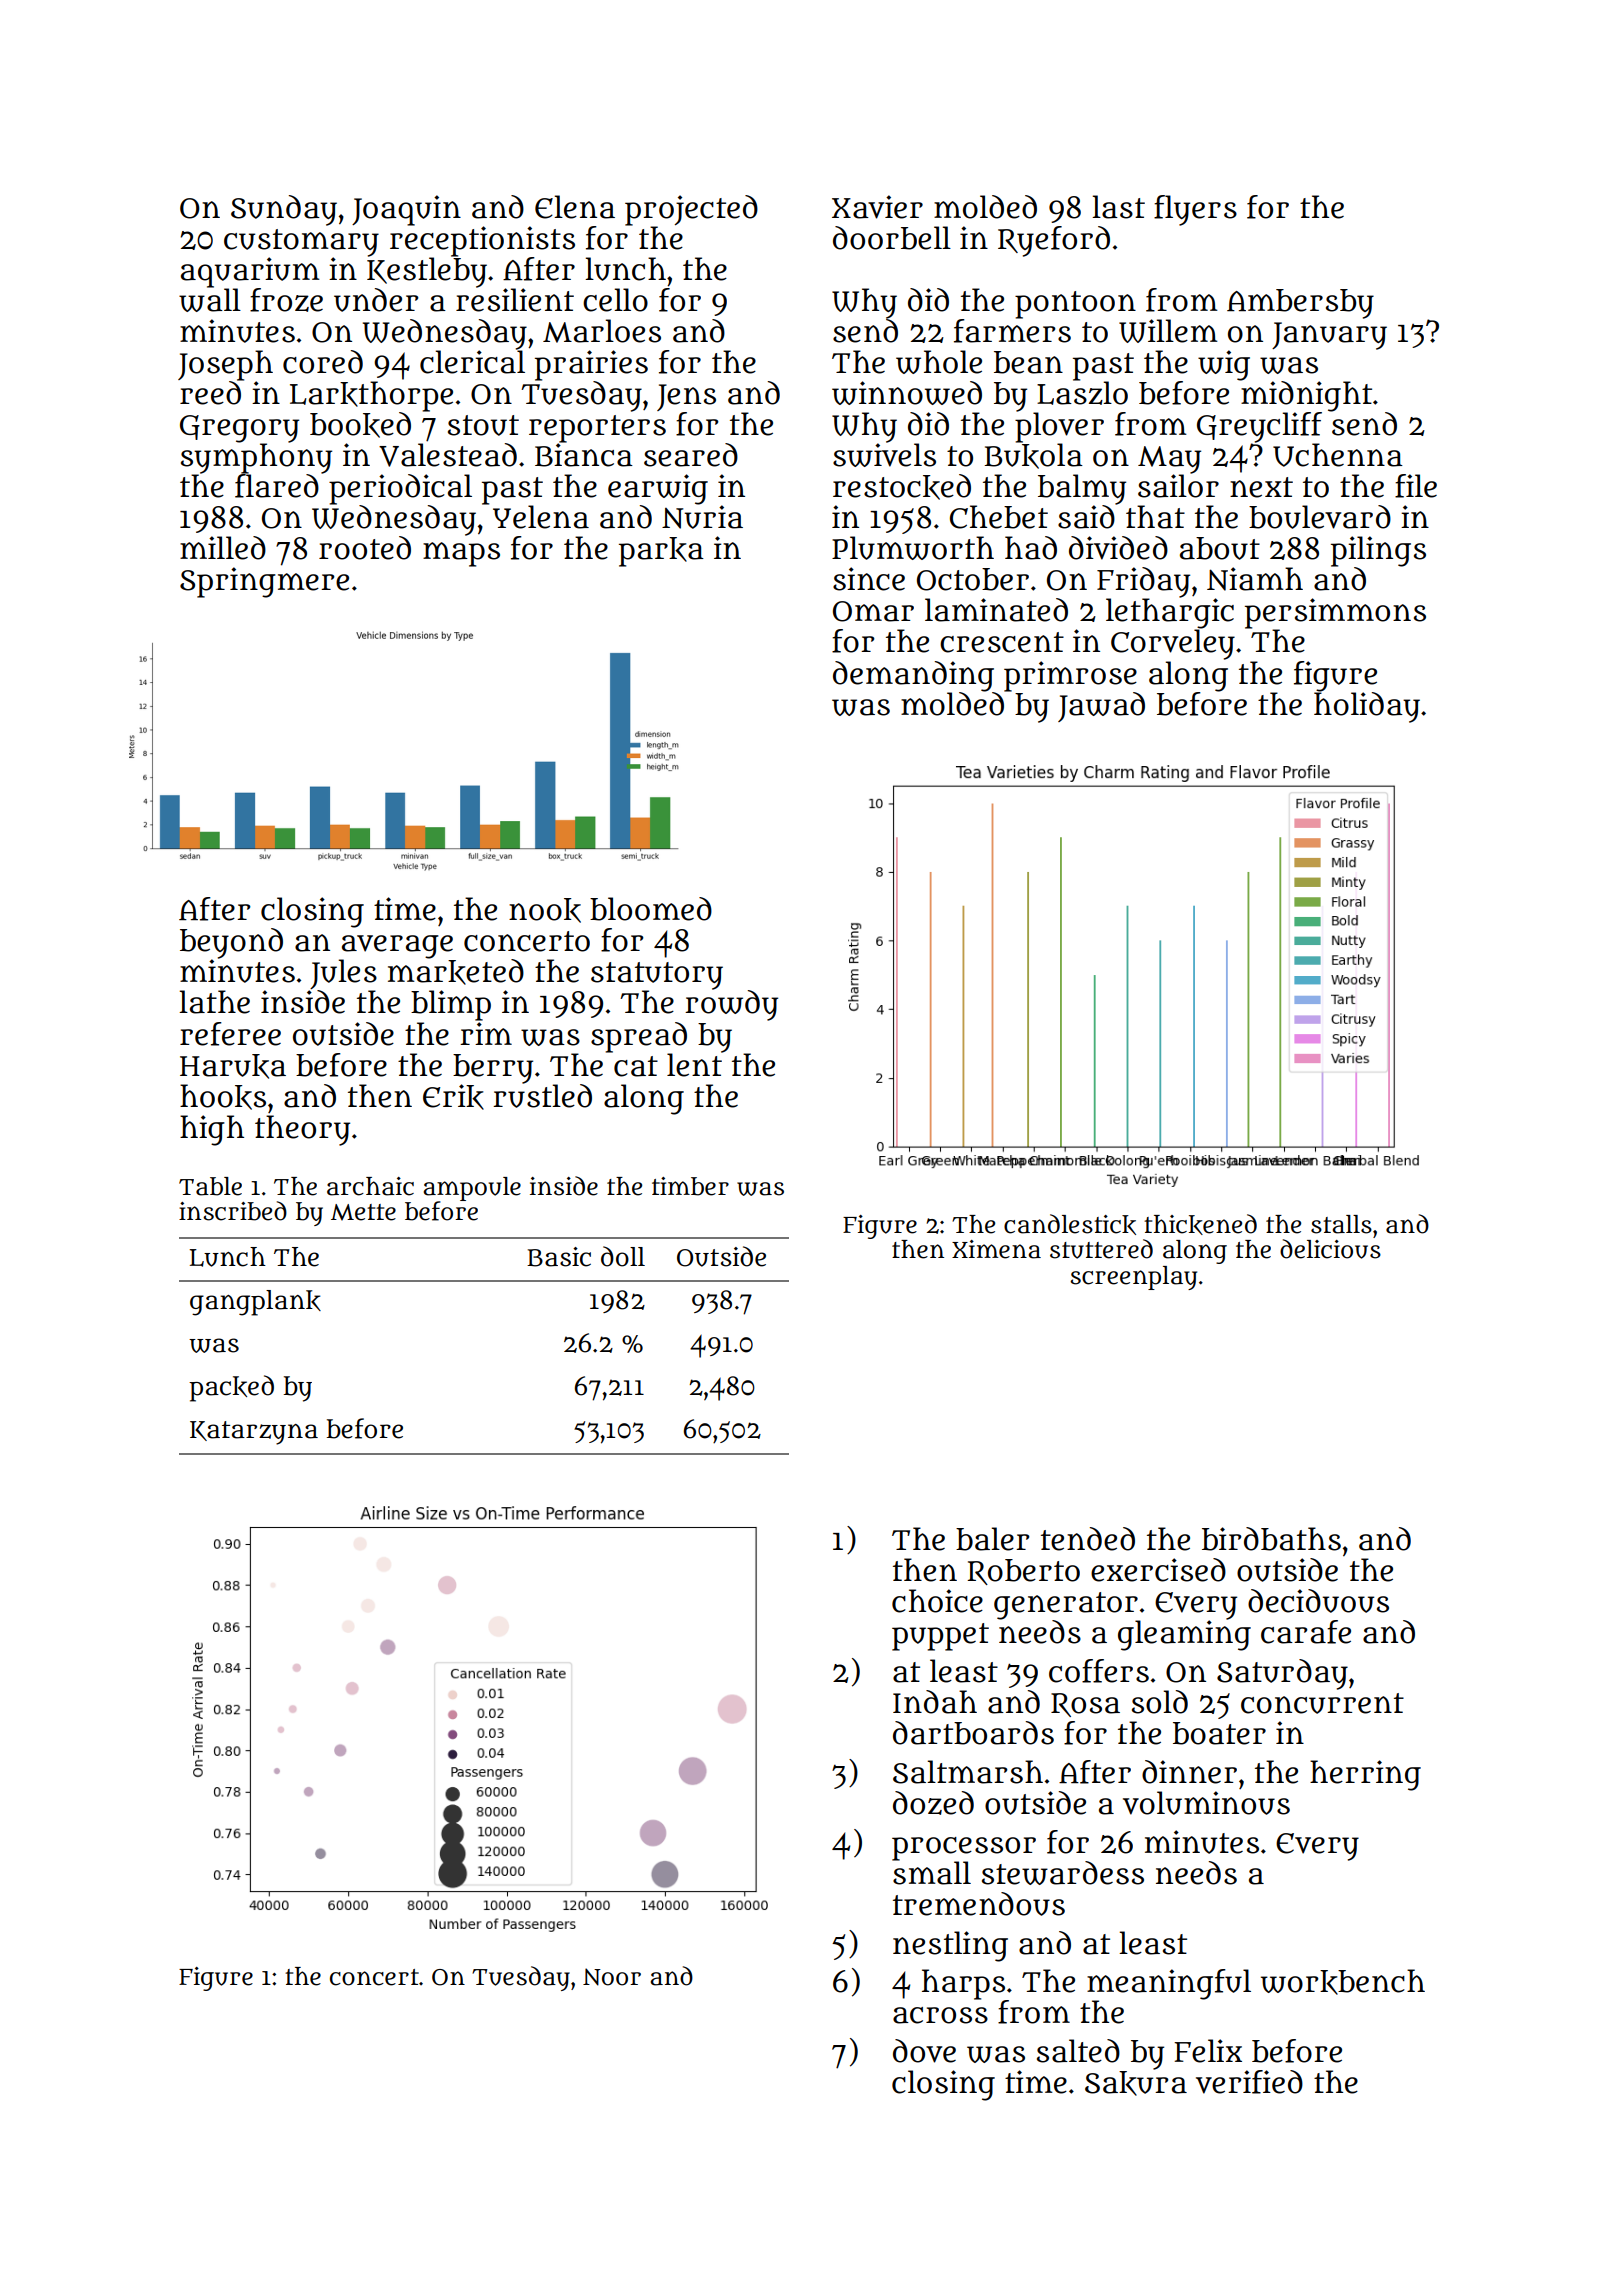 This screenshot has height=2292, width=1620. I want to click on packed, so click(231, 1388).
